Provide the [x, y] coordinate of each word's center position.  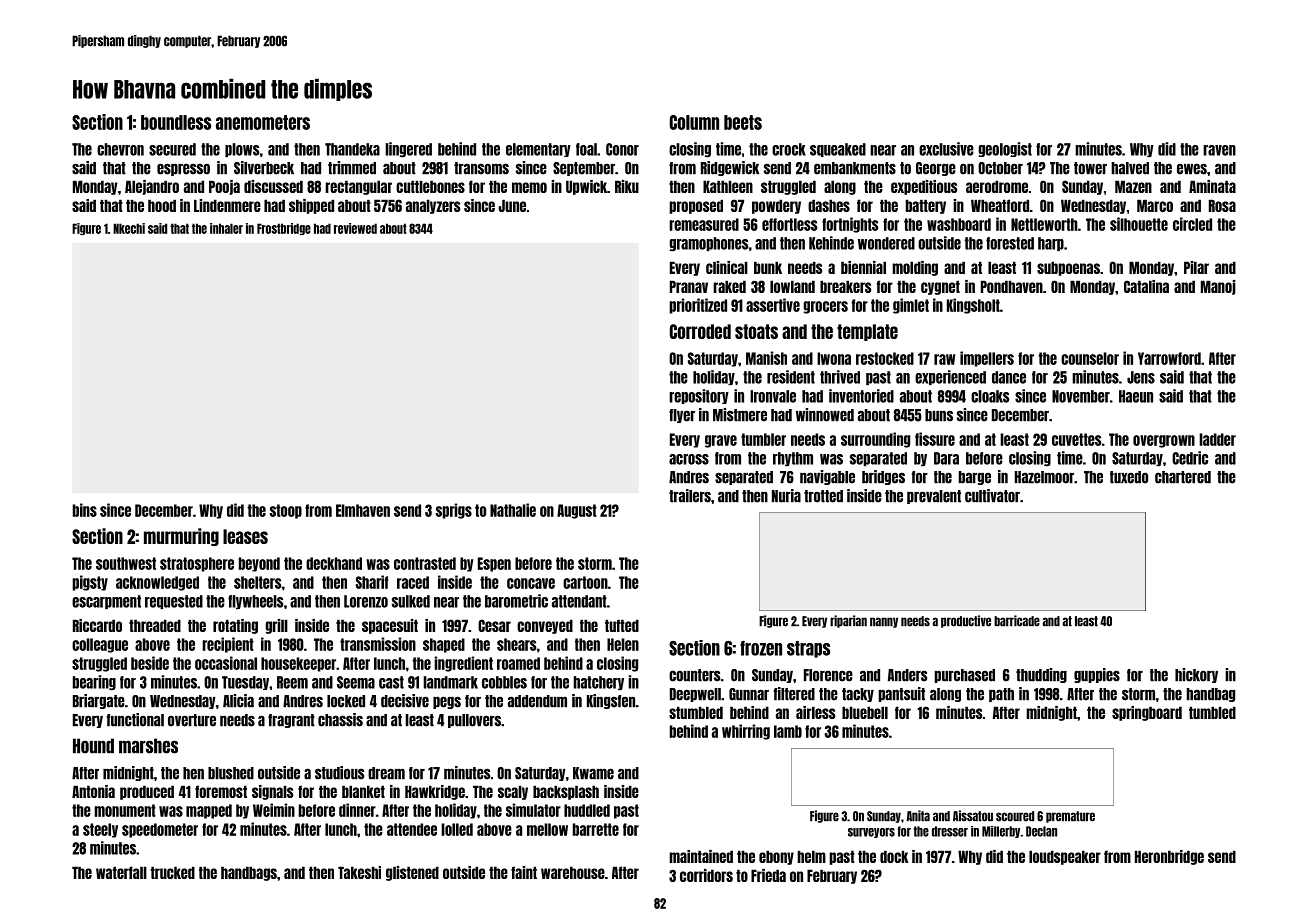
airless [815, 712]
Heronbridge [1169, 857]
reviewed [355, 228]
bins [85, 510]
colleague [100, 645]
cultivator [992, 496]
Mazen [1133, 186]
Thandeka [352, 149]
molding [915, 268]
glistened [412, 873]
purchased [964, 676]
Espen [494, 564]
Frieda [768, 875]
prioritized [698, 306]
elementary [538, 150]
